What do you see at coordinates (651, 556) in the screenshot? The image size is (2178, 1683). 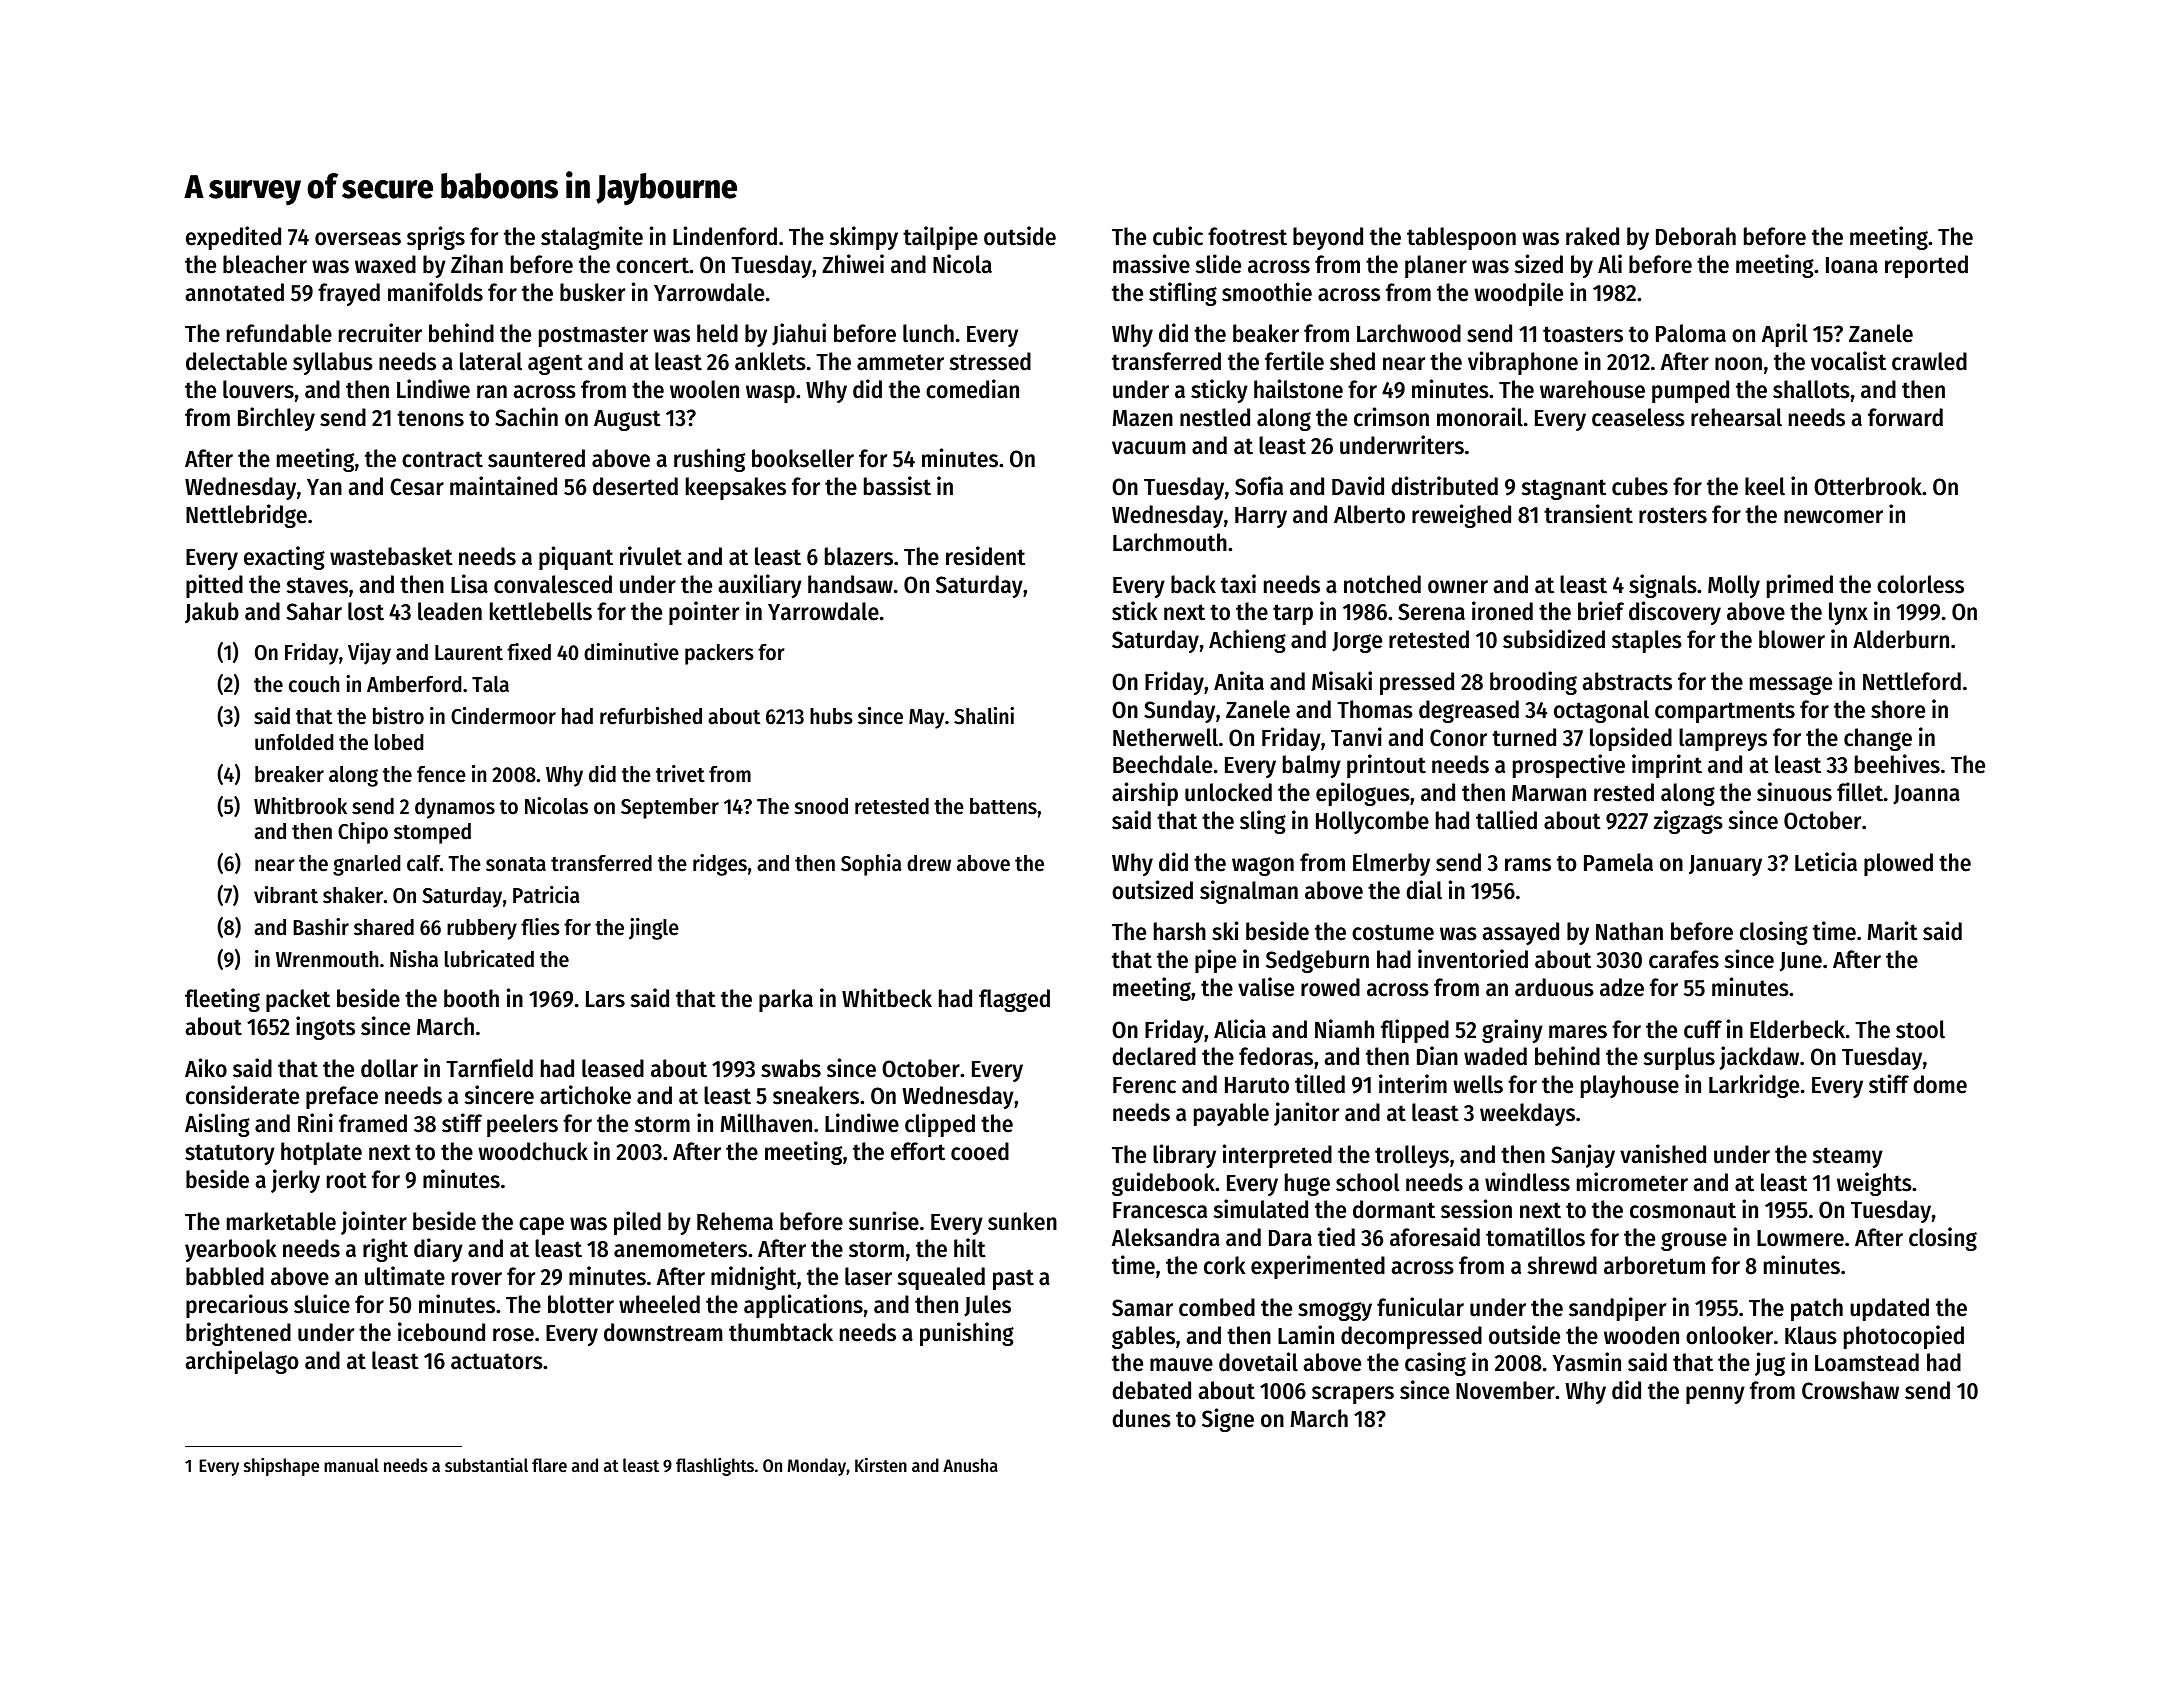 I see `rivulet` at bounding box center [651, 556].
